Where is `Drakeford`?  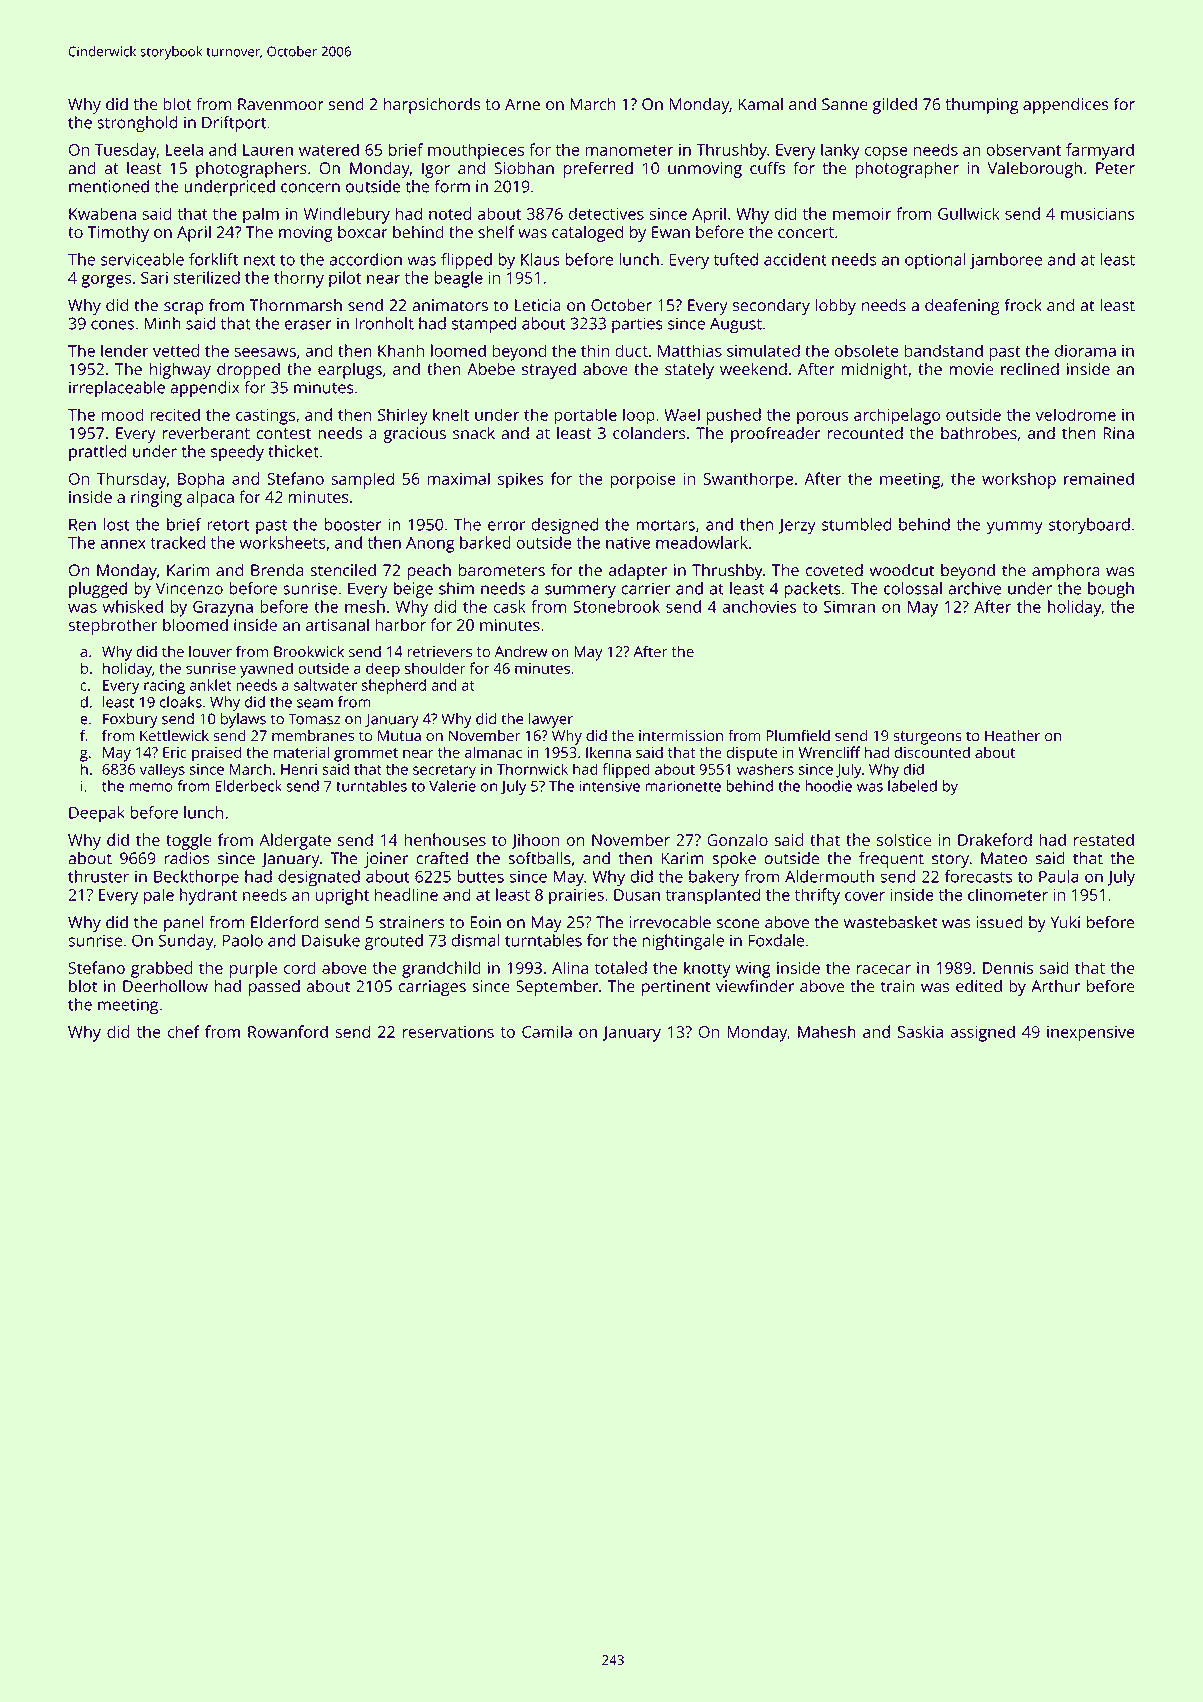 Drakeford is located at coordinates (995, 839).
